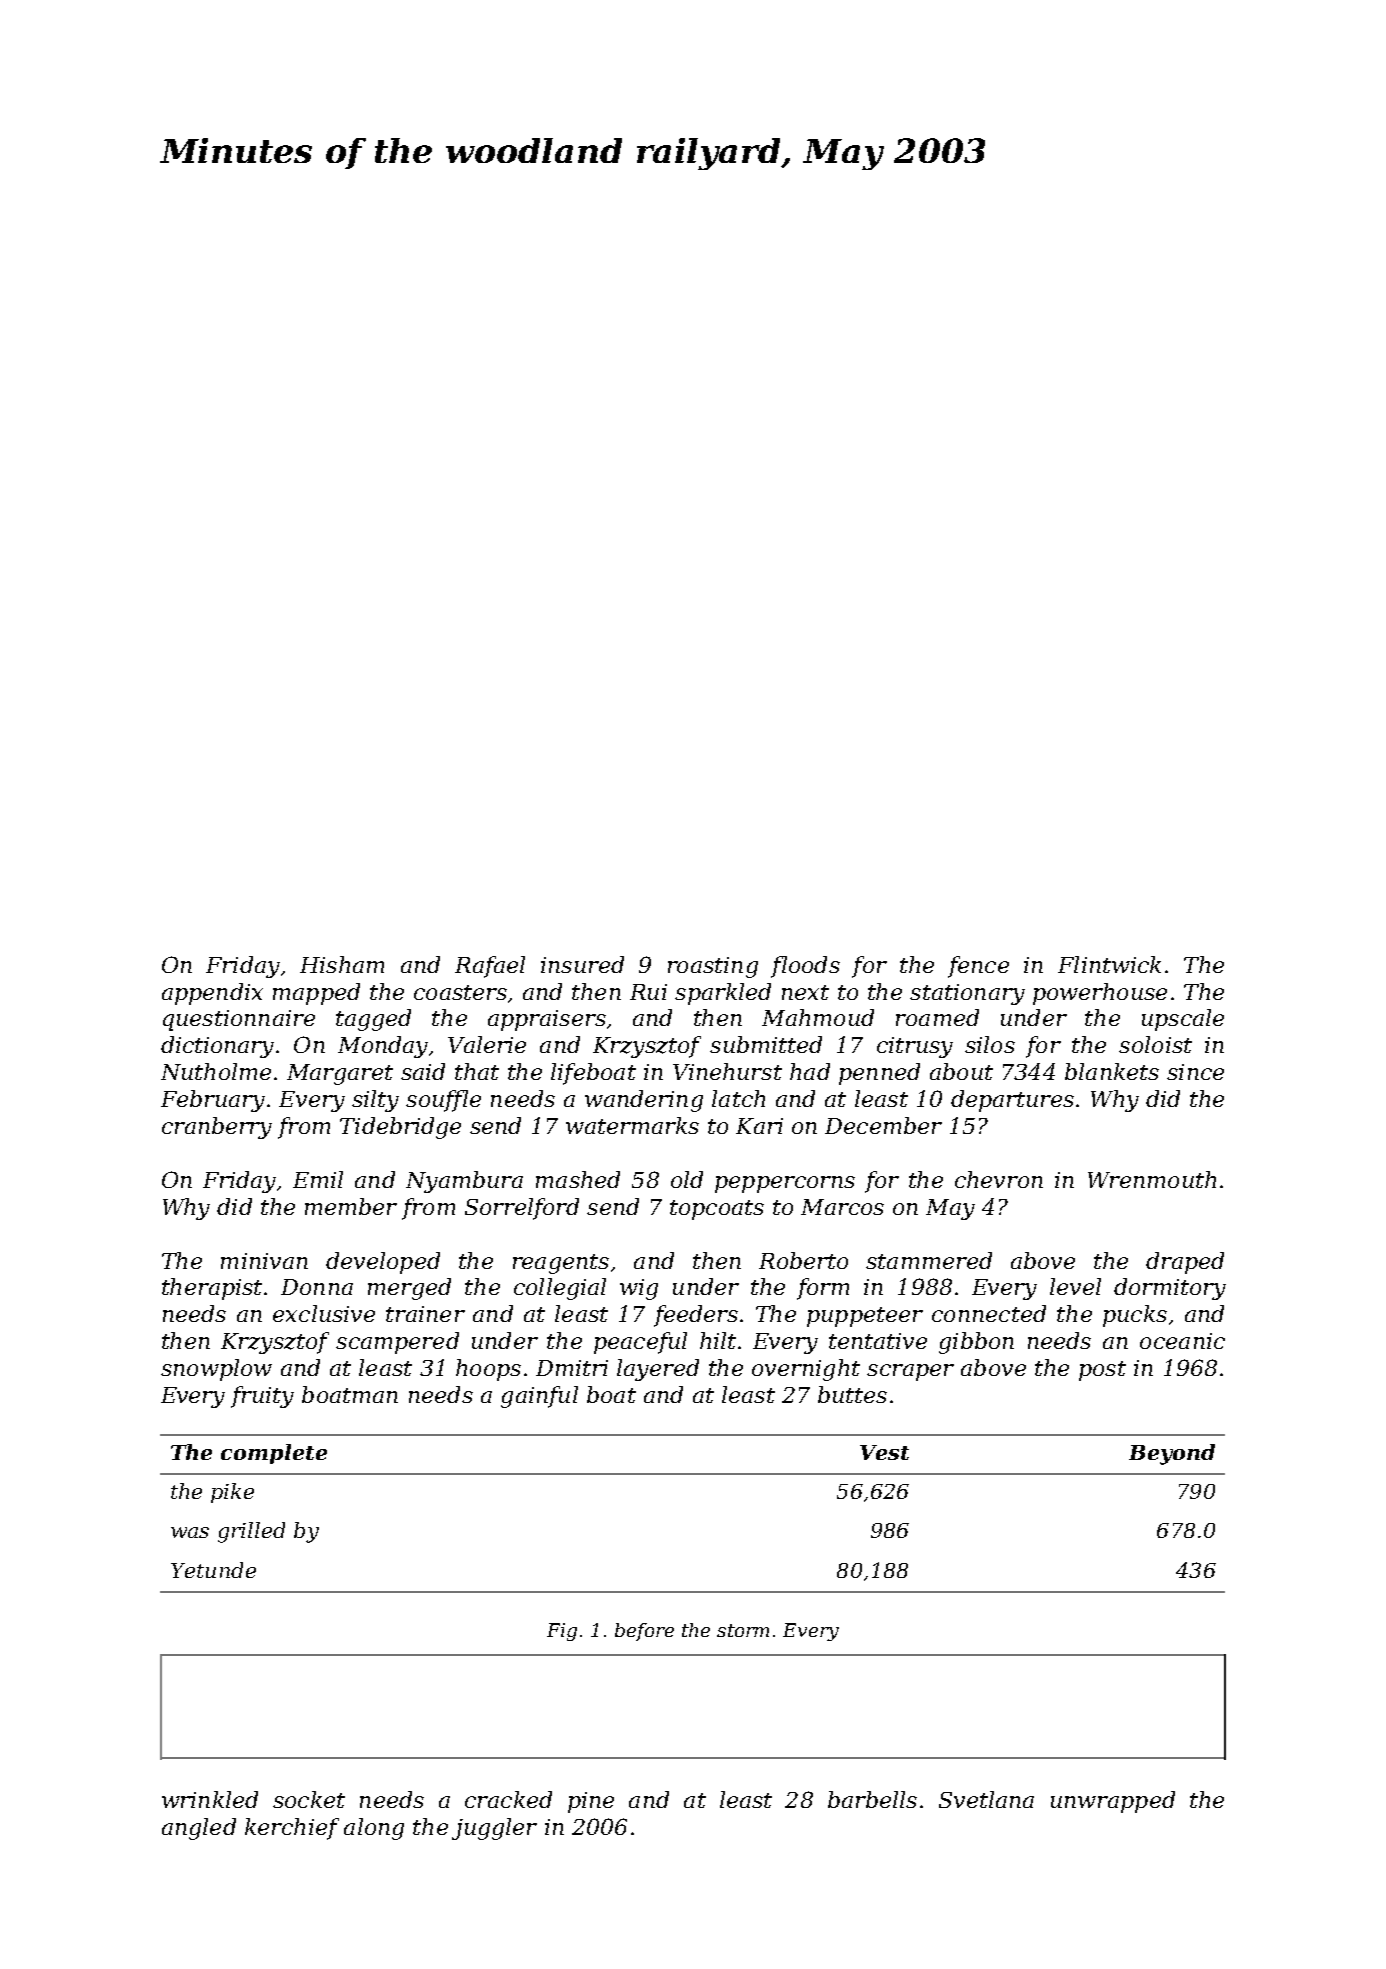  Describe the element at coordinates (723, 994) in the page. I see `sparkled` at that location.
